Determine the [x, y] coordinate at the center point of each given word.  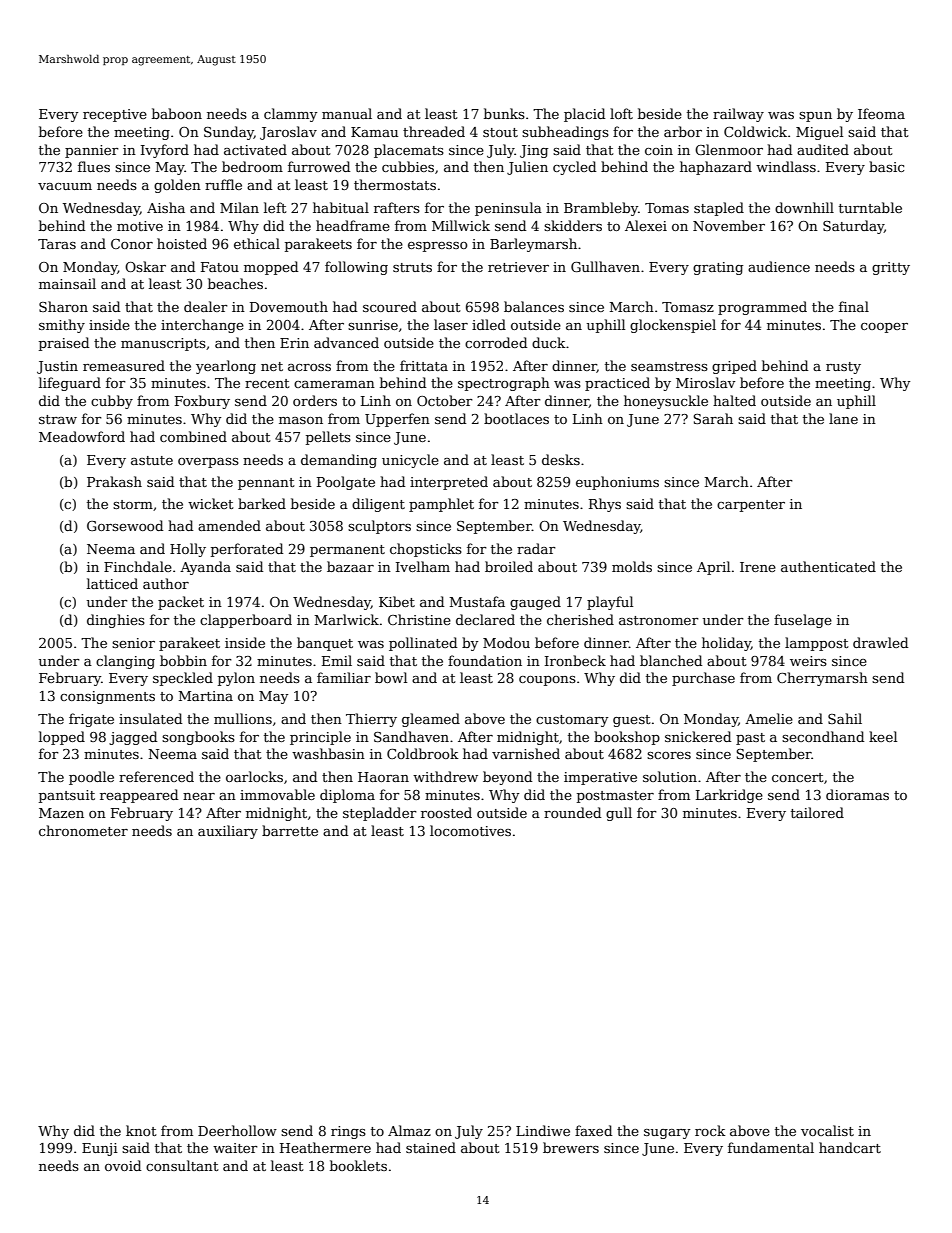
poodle [91, 778]
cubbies [408, 166]
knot [141, 1130]
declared [485, 619]
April [713, 568]
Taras [57, 244]
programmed [762, 308]
